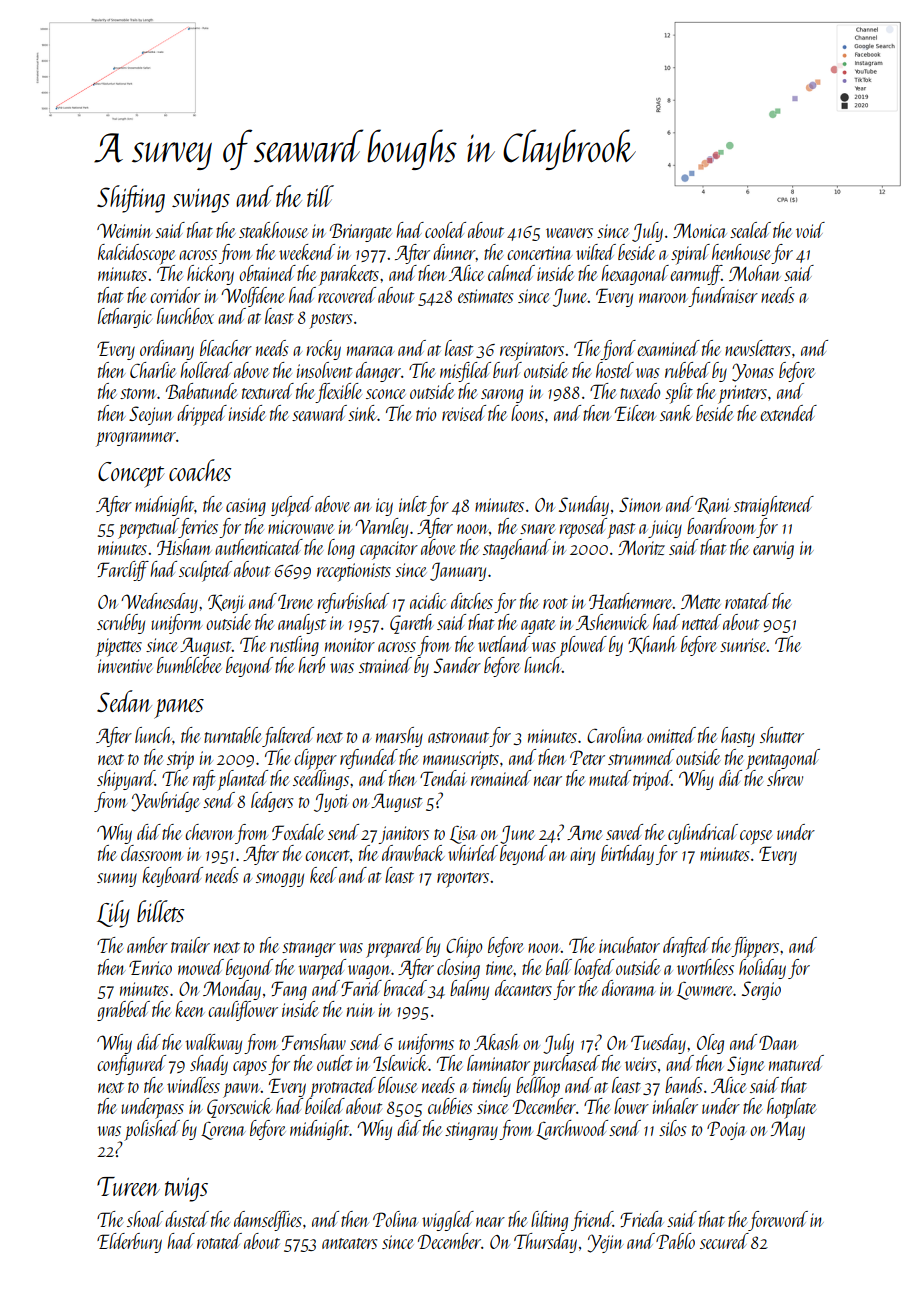 This screenshot has width=924, height=1314. I want to click on extended, so click(788, 413).
